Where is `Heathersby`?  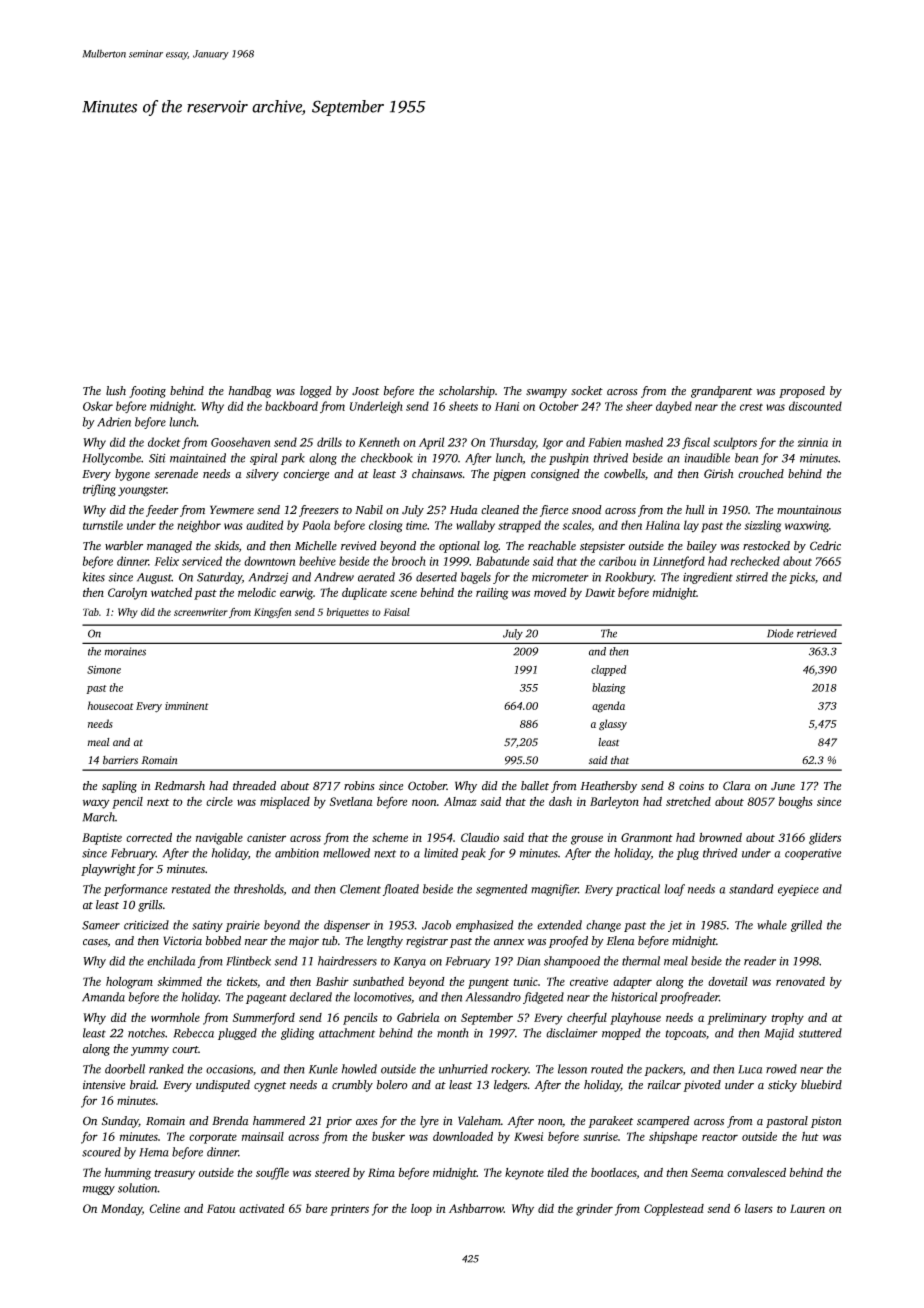 Heathersby is located at coordinates (608, 787).
